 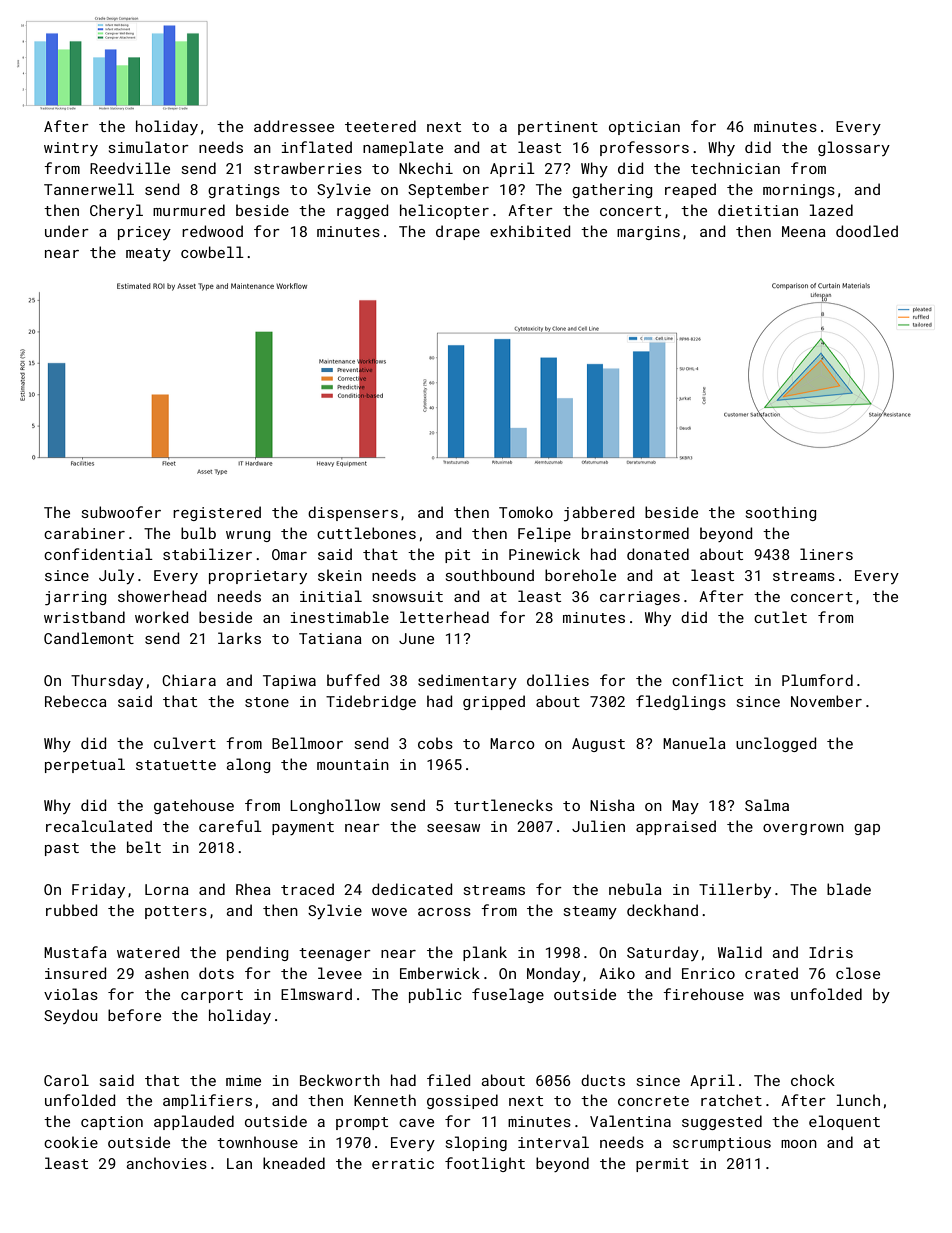 What do you see at coordinates (867, 829) in the screenshot?
I see `gap` at bounding box center [867, 829].
